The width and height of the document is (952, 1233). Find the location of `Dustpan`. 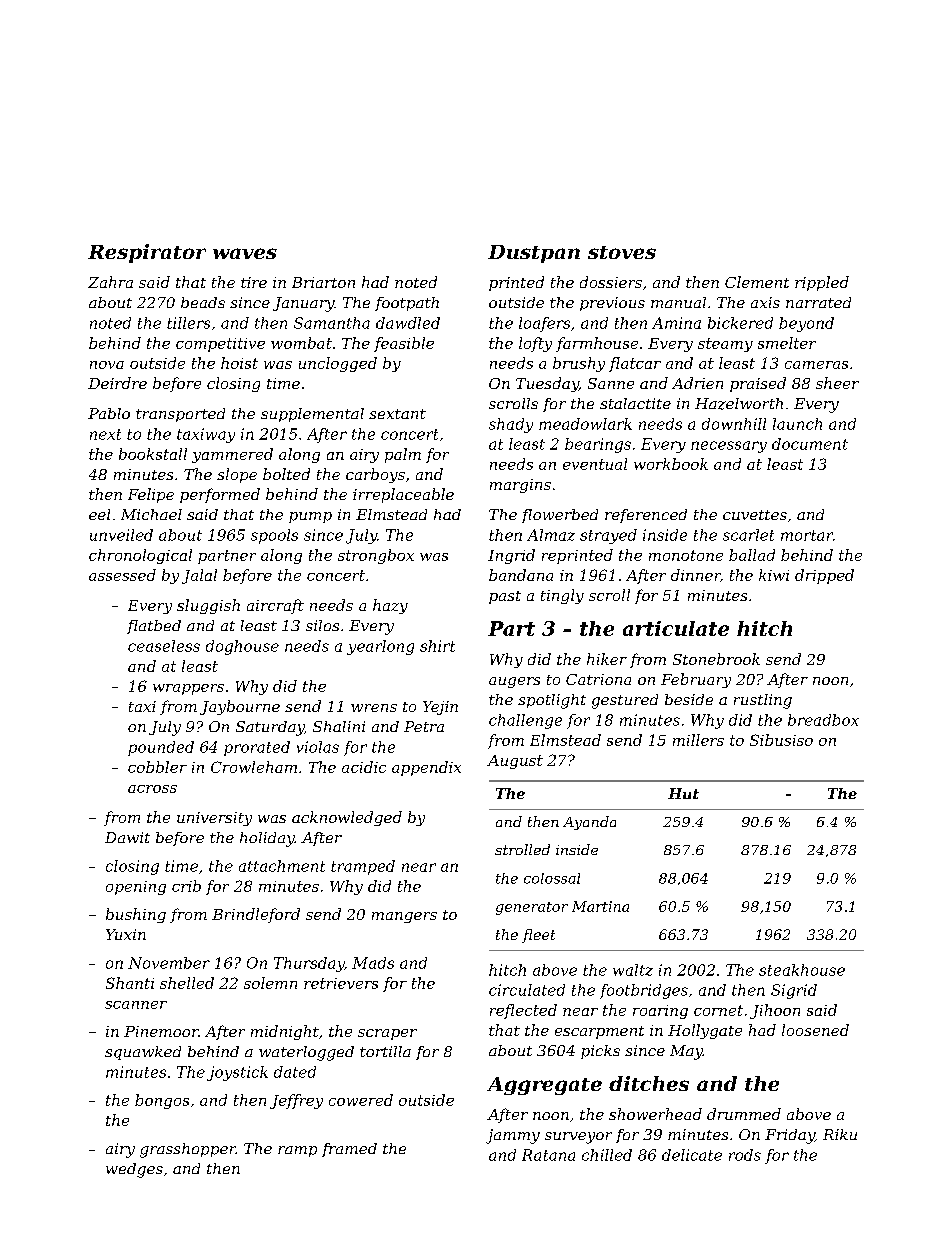

Dustpan is located at coordinates (534, 254).
